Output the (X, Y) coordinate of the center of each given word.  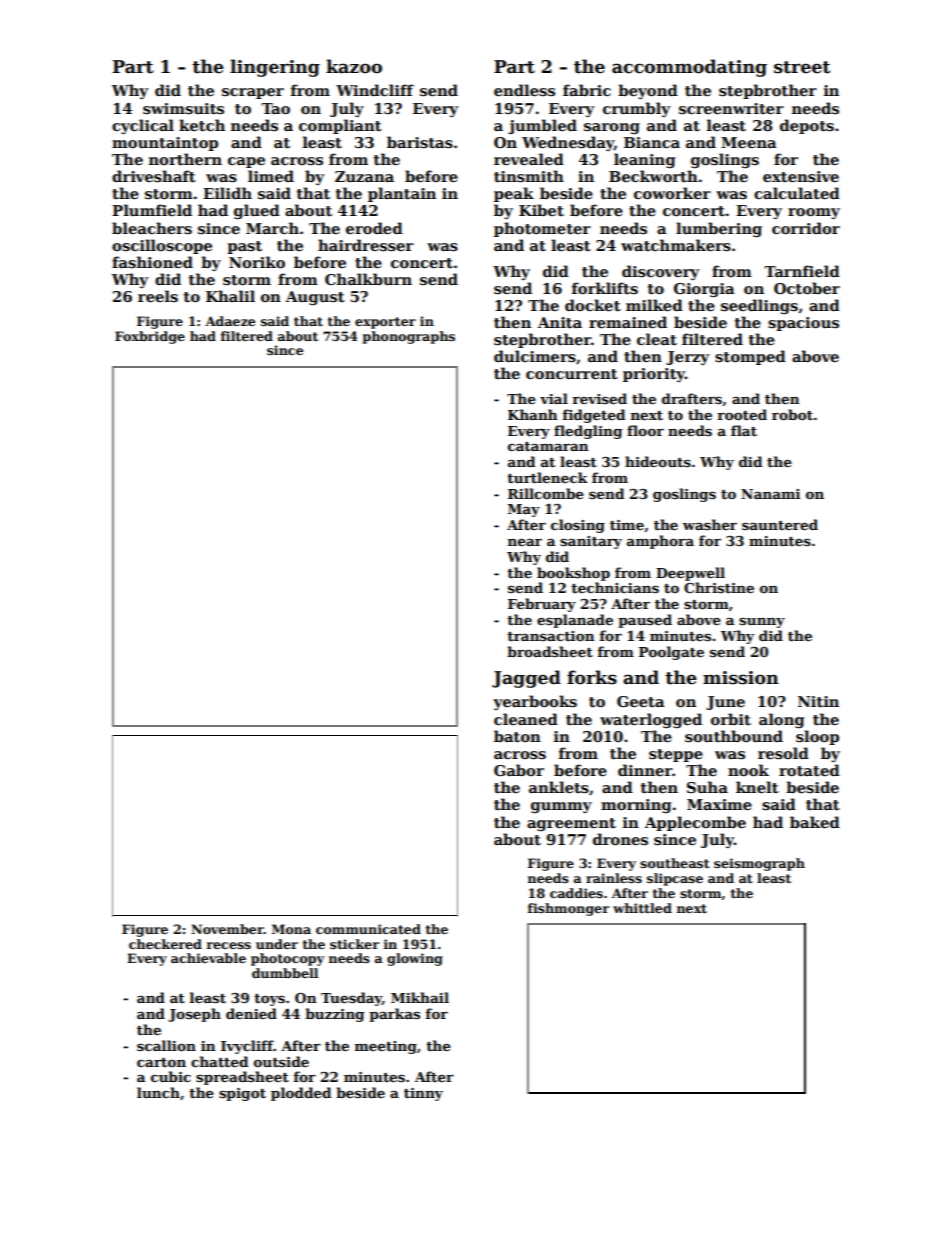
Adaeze (230, 321)
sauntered (780, 524)
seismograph (759, 864)
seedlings (759, 306)
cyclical (143, 126)
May (524, 510)
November (227, 929)
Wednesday (568, 143)
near (525, 542)
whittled (642, 908)
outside (281, 1061)
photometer (542, 229)
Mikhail (420, 997)
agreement (571, 824)
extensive (801, 176)
